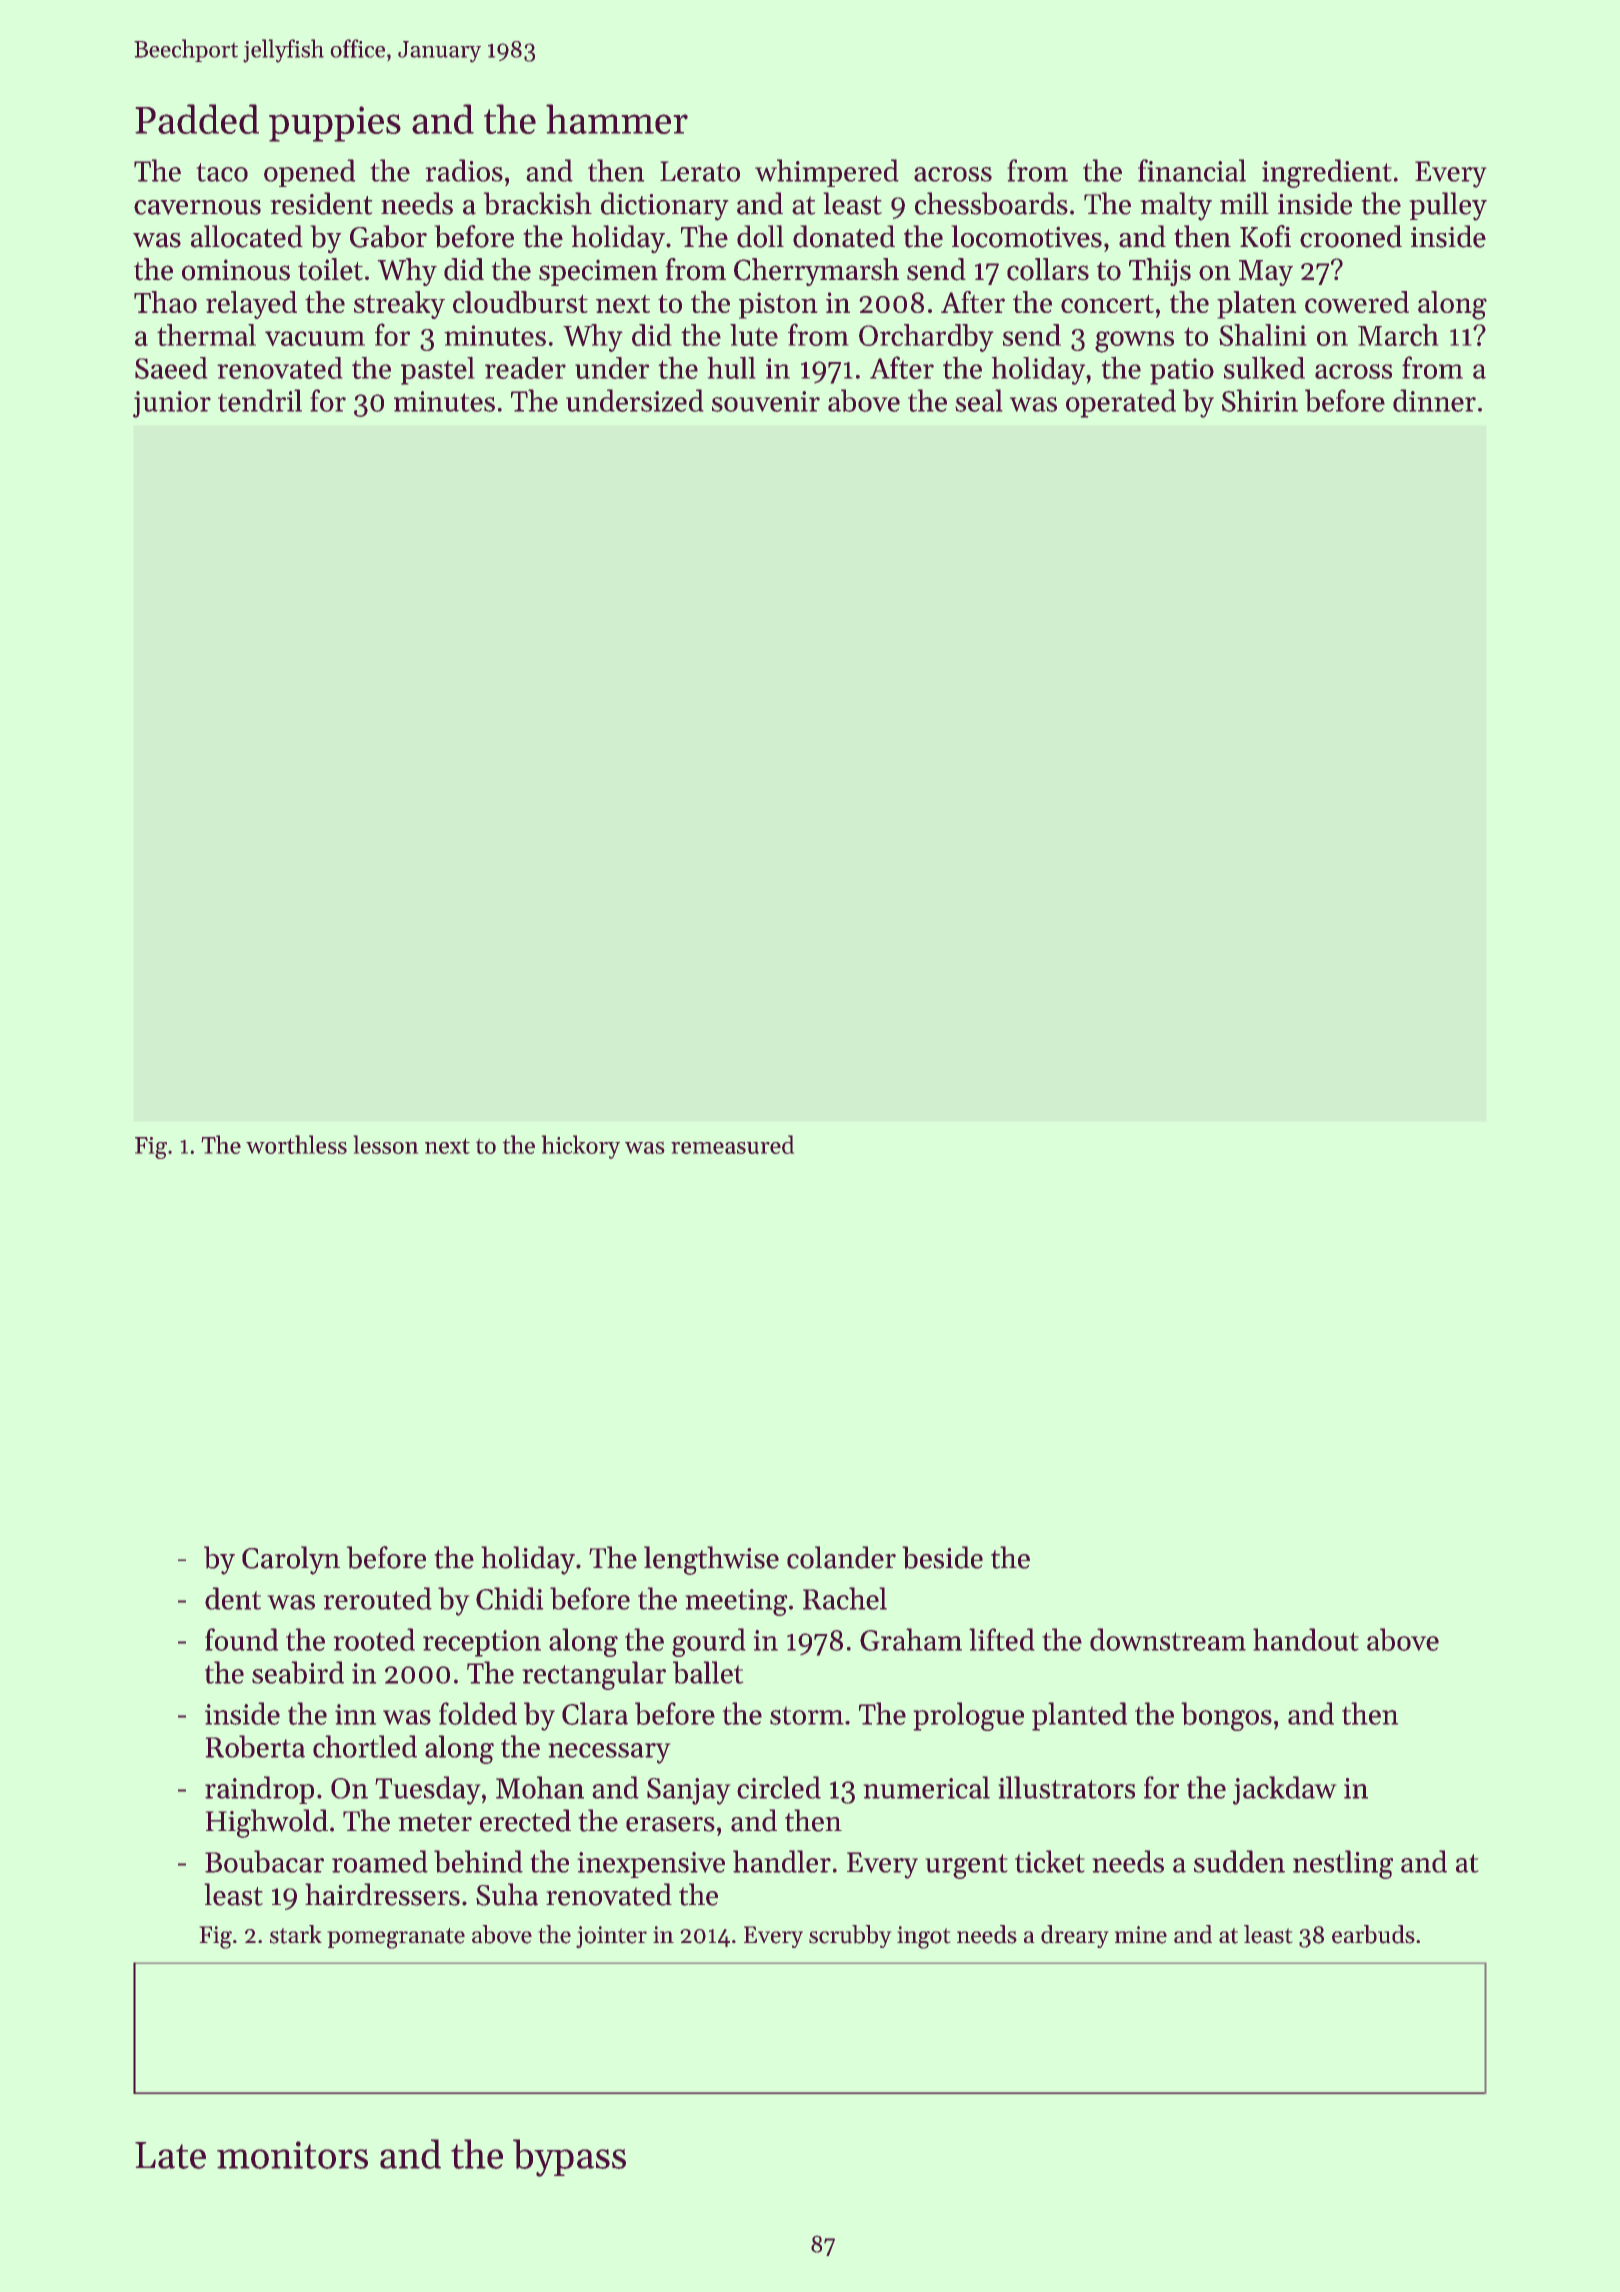 The width and height of the screenshot is (1620, 2292). What do you see at coordinates (732, 1144) in the screenshot?
I see `remeasured` at bounding box center [732, 1144].
